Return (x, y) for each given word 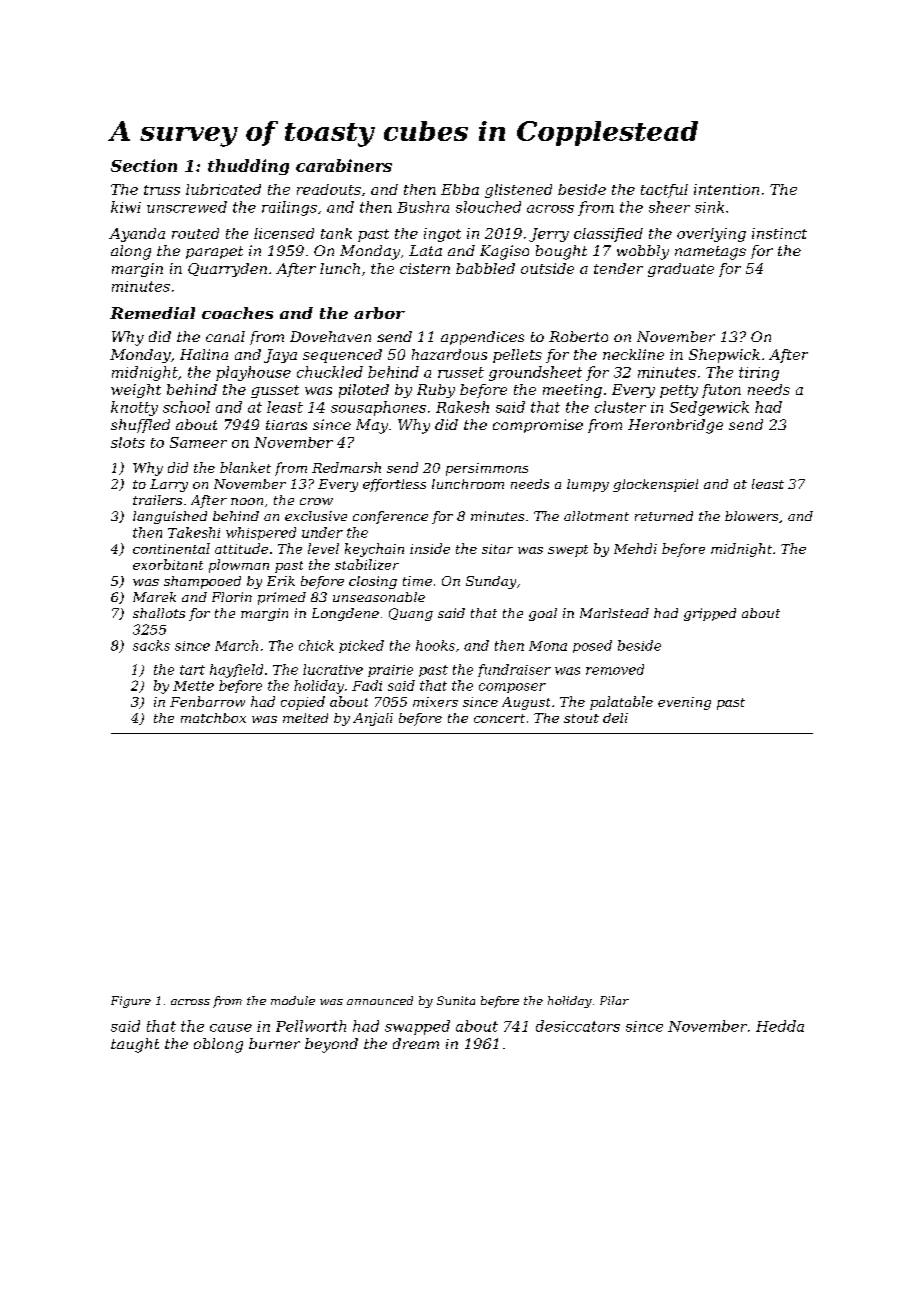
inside (430, 548)
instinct (779, 233)
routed (195, 233)
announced (380, 1000)
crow (316, 501)
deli (615, 718)
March (236, 645)
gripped (710, 614)
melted (305, 718)
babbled (485, 268)
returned (664, 516)
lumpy (588, 485)
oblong (218, 1045)
